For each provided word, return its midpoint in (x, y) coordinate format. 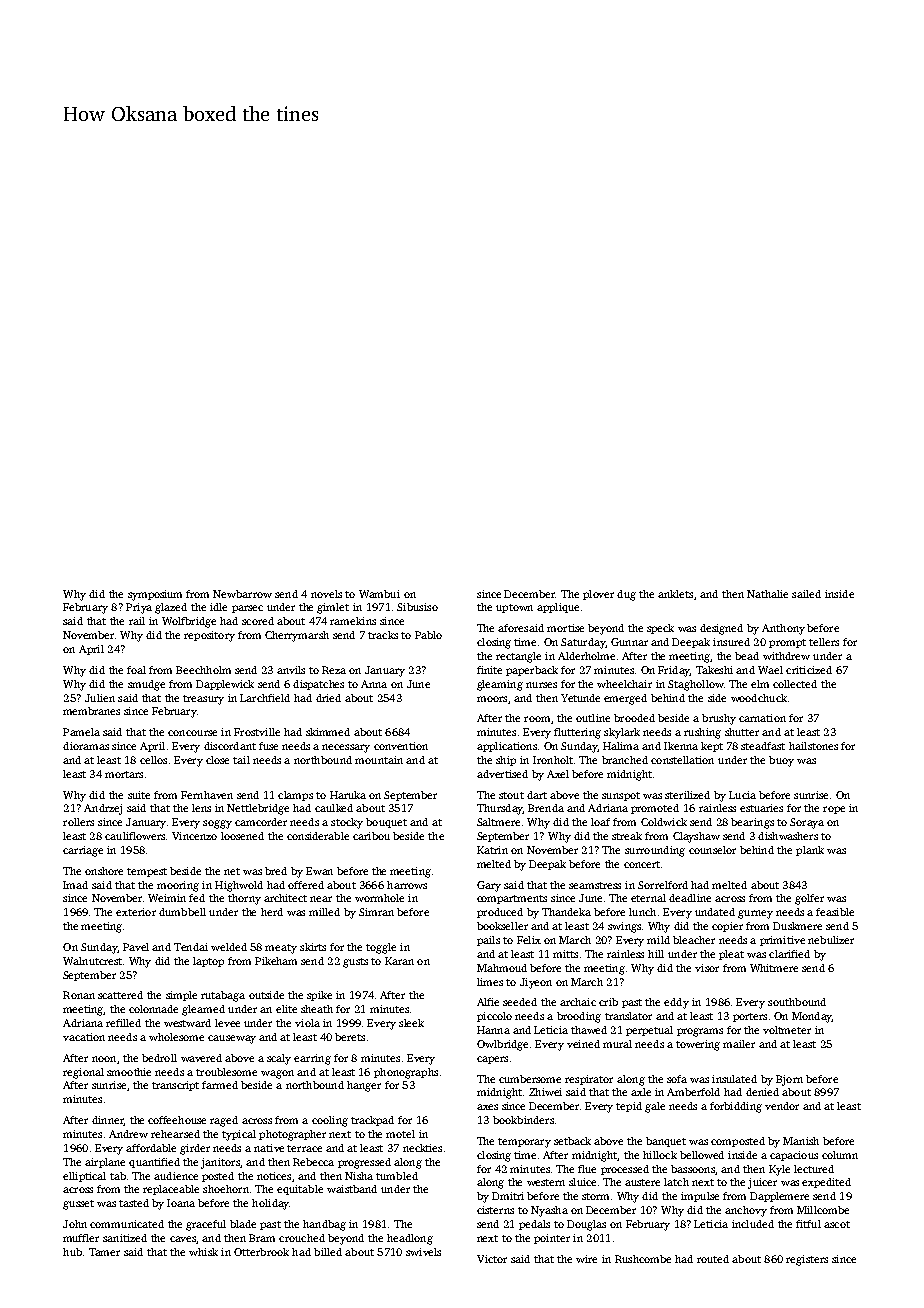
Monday (812, 1017)
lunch (642, 912)
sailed (806, 594)
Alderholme (586, 656)
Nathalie (767, 594)
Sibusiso (417, 607)
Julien (100, 698)
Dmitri (508, 1196)
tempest (147, 872)
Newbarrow (242, 594)
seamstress (595, 885)
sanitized (125, 1238)
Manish (801, 1141)
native (269, 1148)
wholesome (176, 1037)
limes (490, 982)
